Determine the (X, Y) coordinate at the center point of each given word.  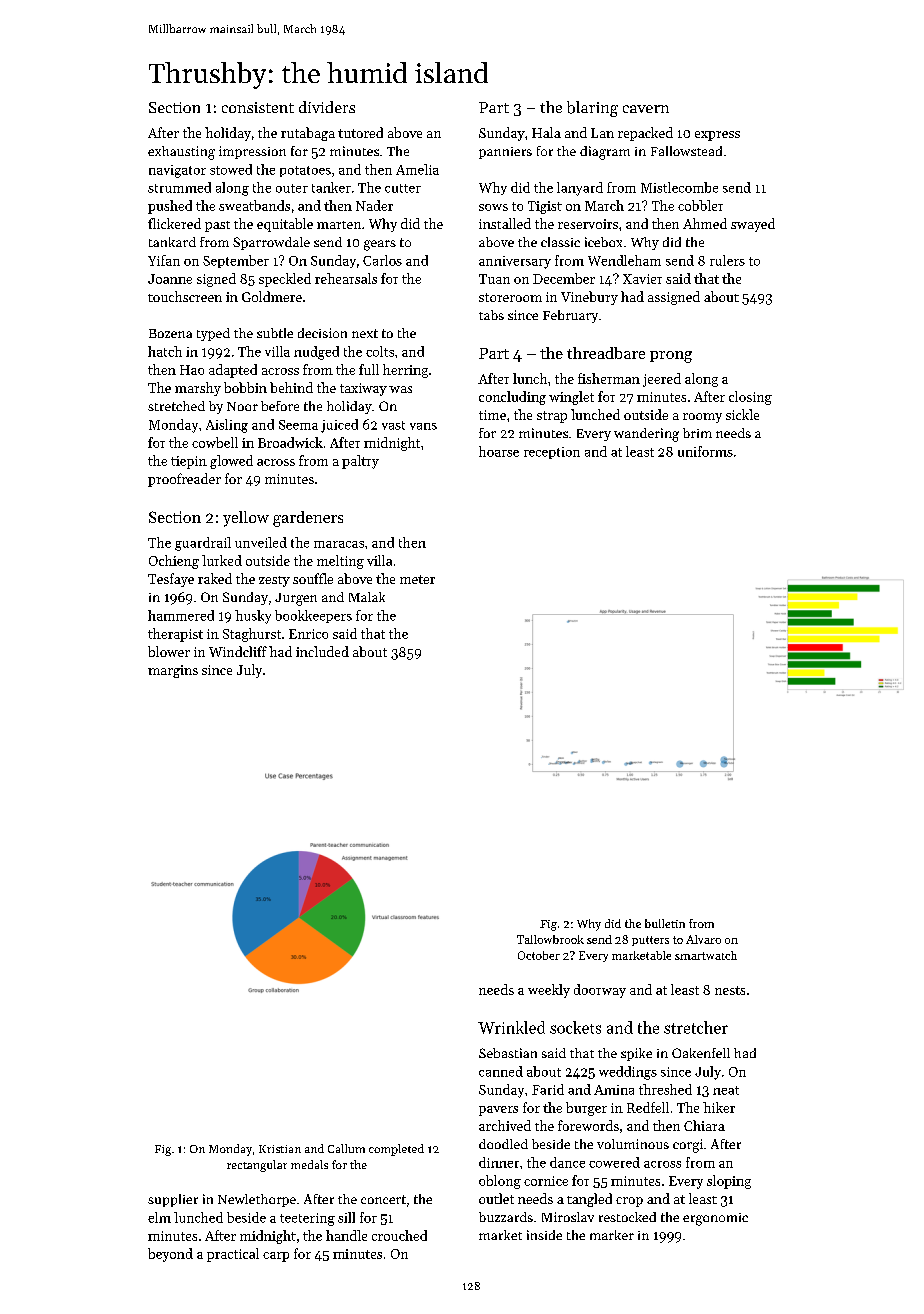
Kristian (280, 1149)
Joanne (170, 279)
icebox (603, 242)
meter (417, 579)
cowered (614, 1162)
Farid (548, 1089)
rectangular (257, 1166)
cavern (646, 109)
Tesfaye (171, 580)
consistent (258, 107)
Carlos (382, 260)
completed (396, 1150)
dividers (327, 107)
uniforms (705, 451)
